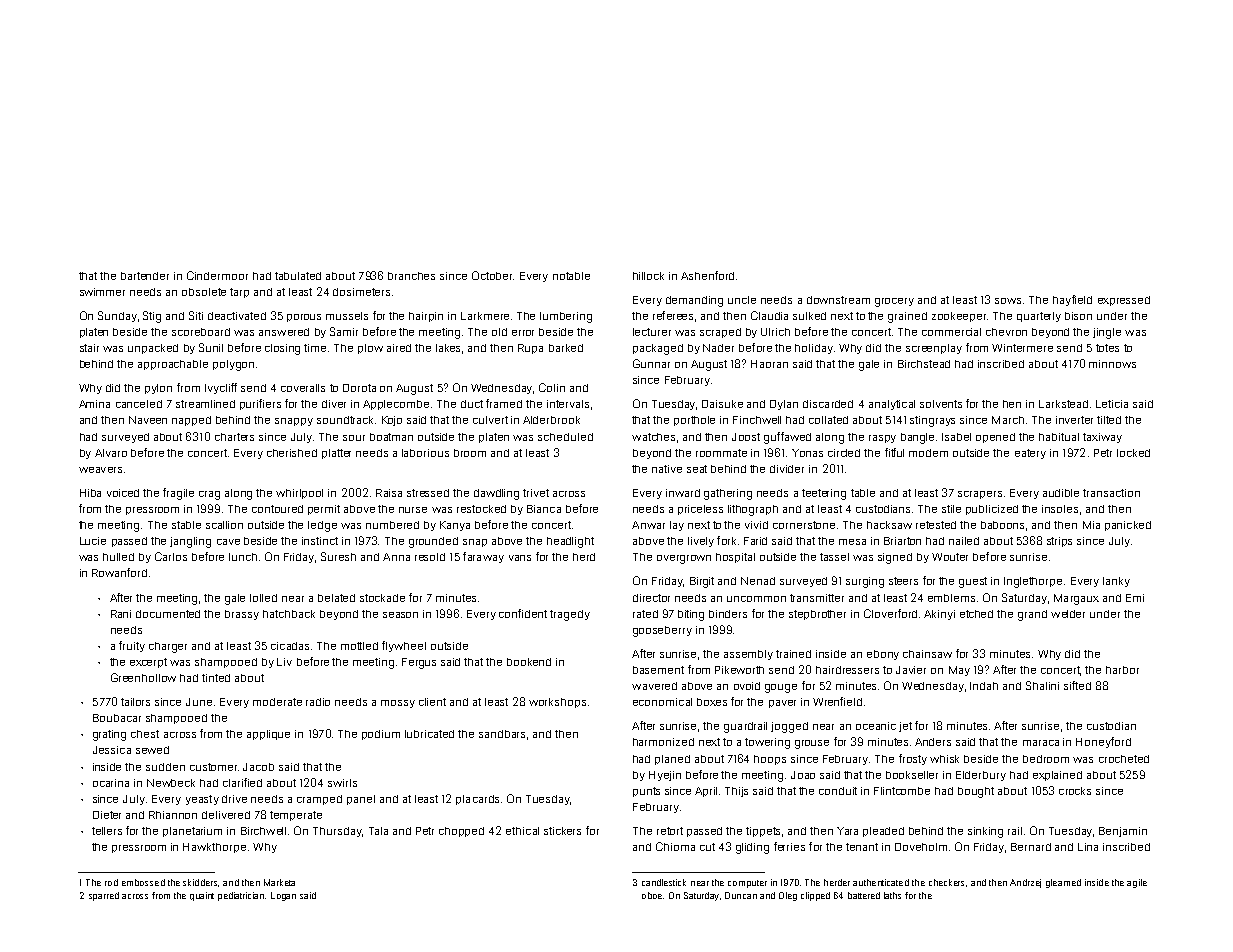  I want to click on bartender, so click(145, 276).
